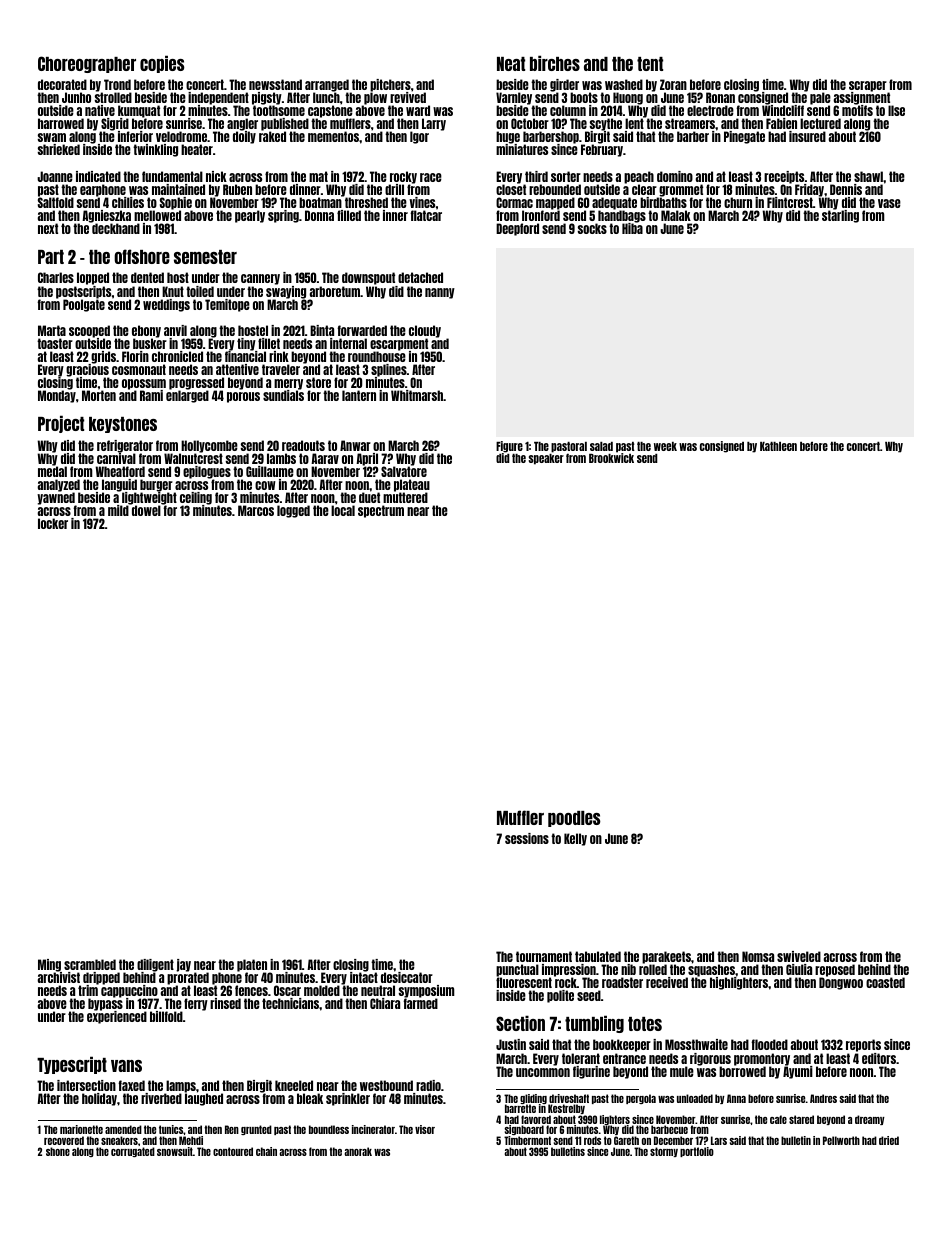 The image size is (952, 1233). What do you see at coordinates (87, 64) in the document?
I see `Choreographer` at bounding box center [87, 64].
